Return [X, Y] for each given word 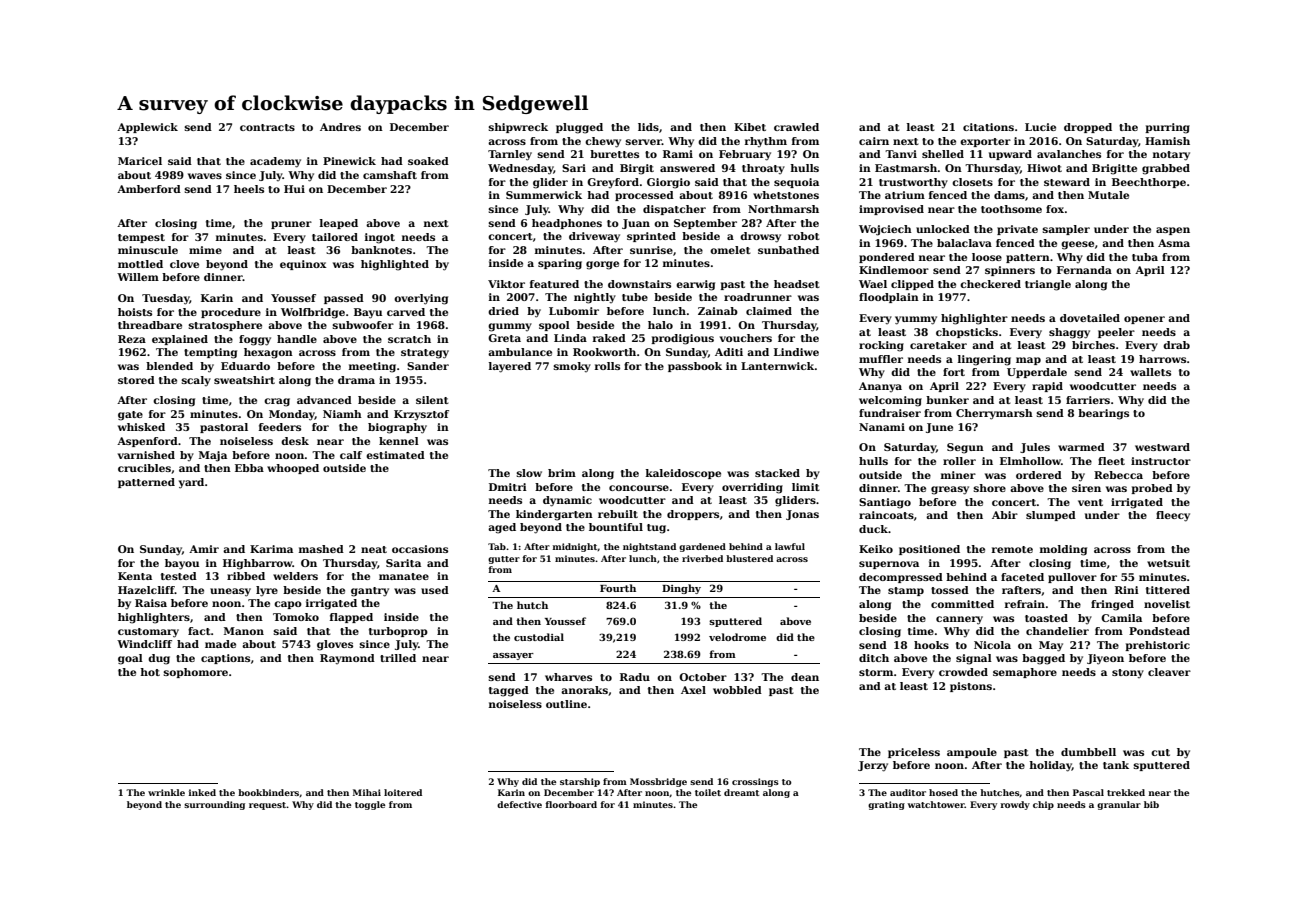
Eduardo [245, 366]
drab [1176, 345]
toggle [370, 805]
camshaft [390, 175]
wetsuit [1168, 563]
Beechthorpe [1149, 183]
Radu [635, 677]
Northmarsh [783, 209]
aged [502, 528]
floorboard [571, 804]
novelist [1167, 604]
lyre [267, 591]
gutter [504, 560]
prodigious [682, 339]
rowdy [1015, 805]
